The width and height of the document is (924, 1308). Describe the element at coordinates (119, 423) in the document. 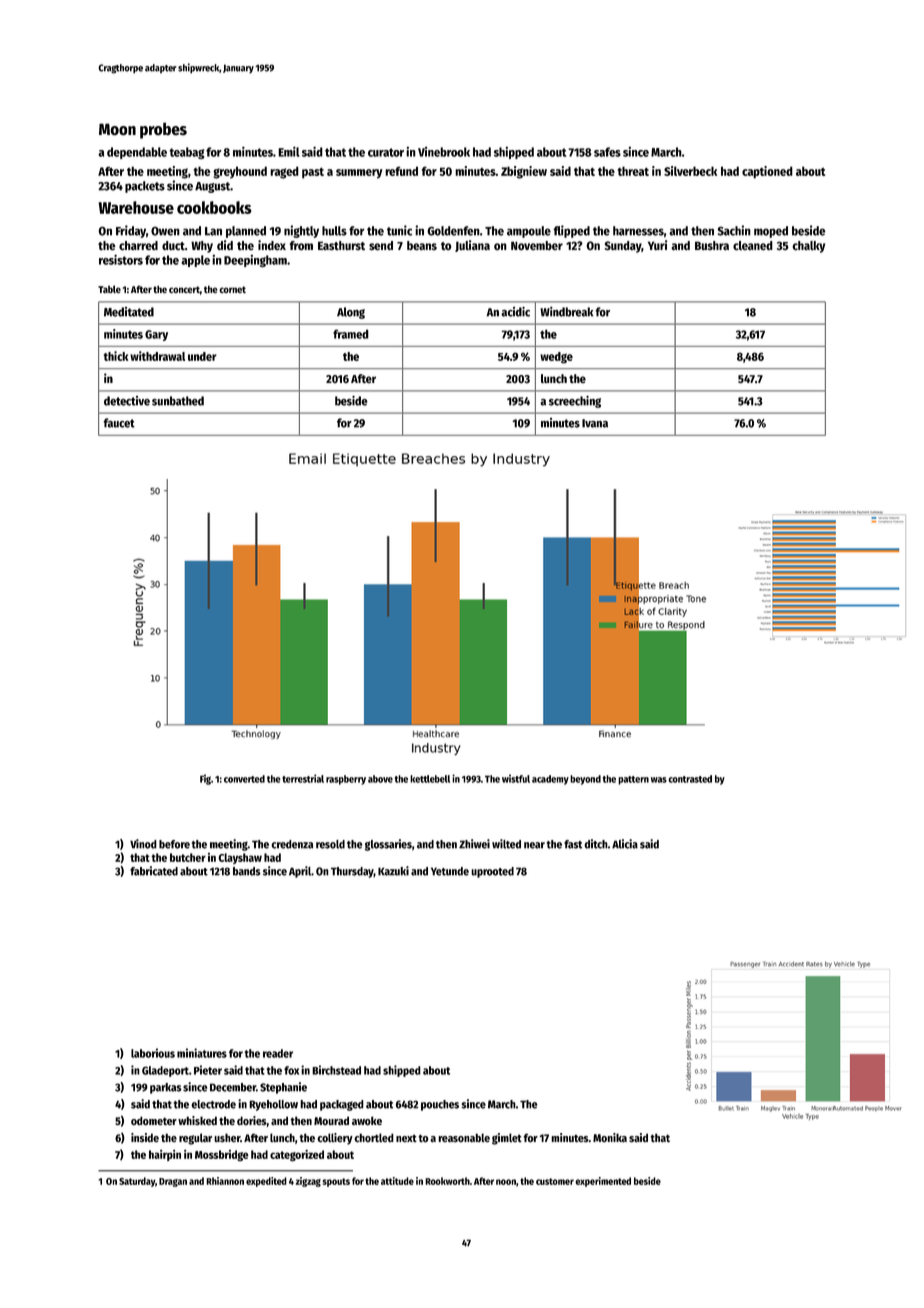

I see `faucet` at that location.
